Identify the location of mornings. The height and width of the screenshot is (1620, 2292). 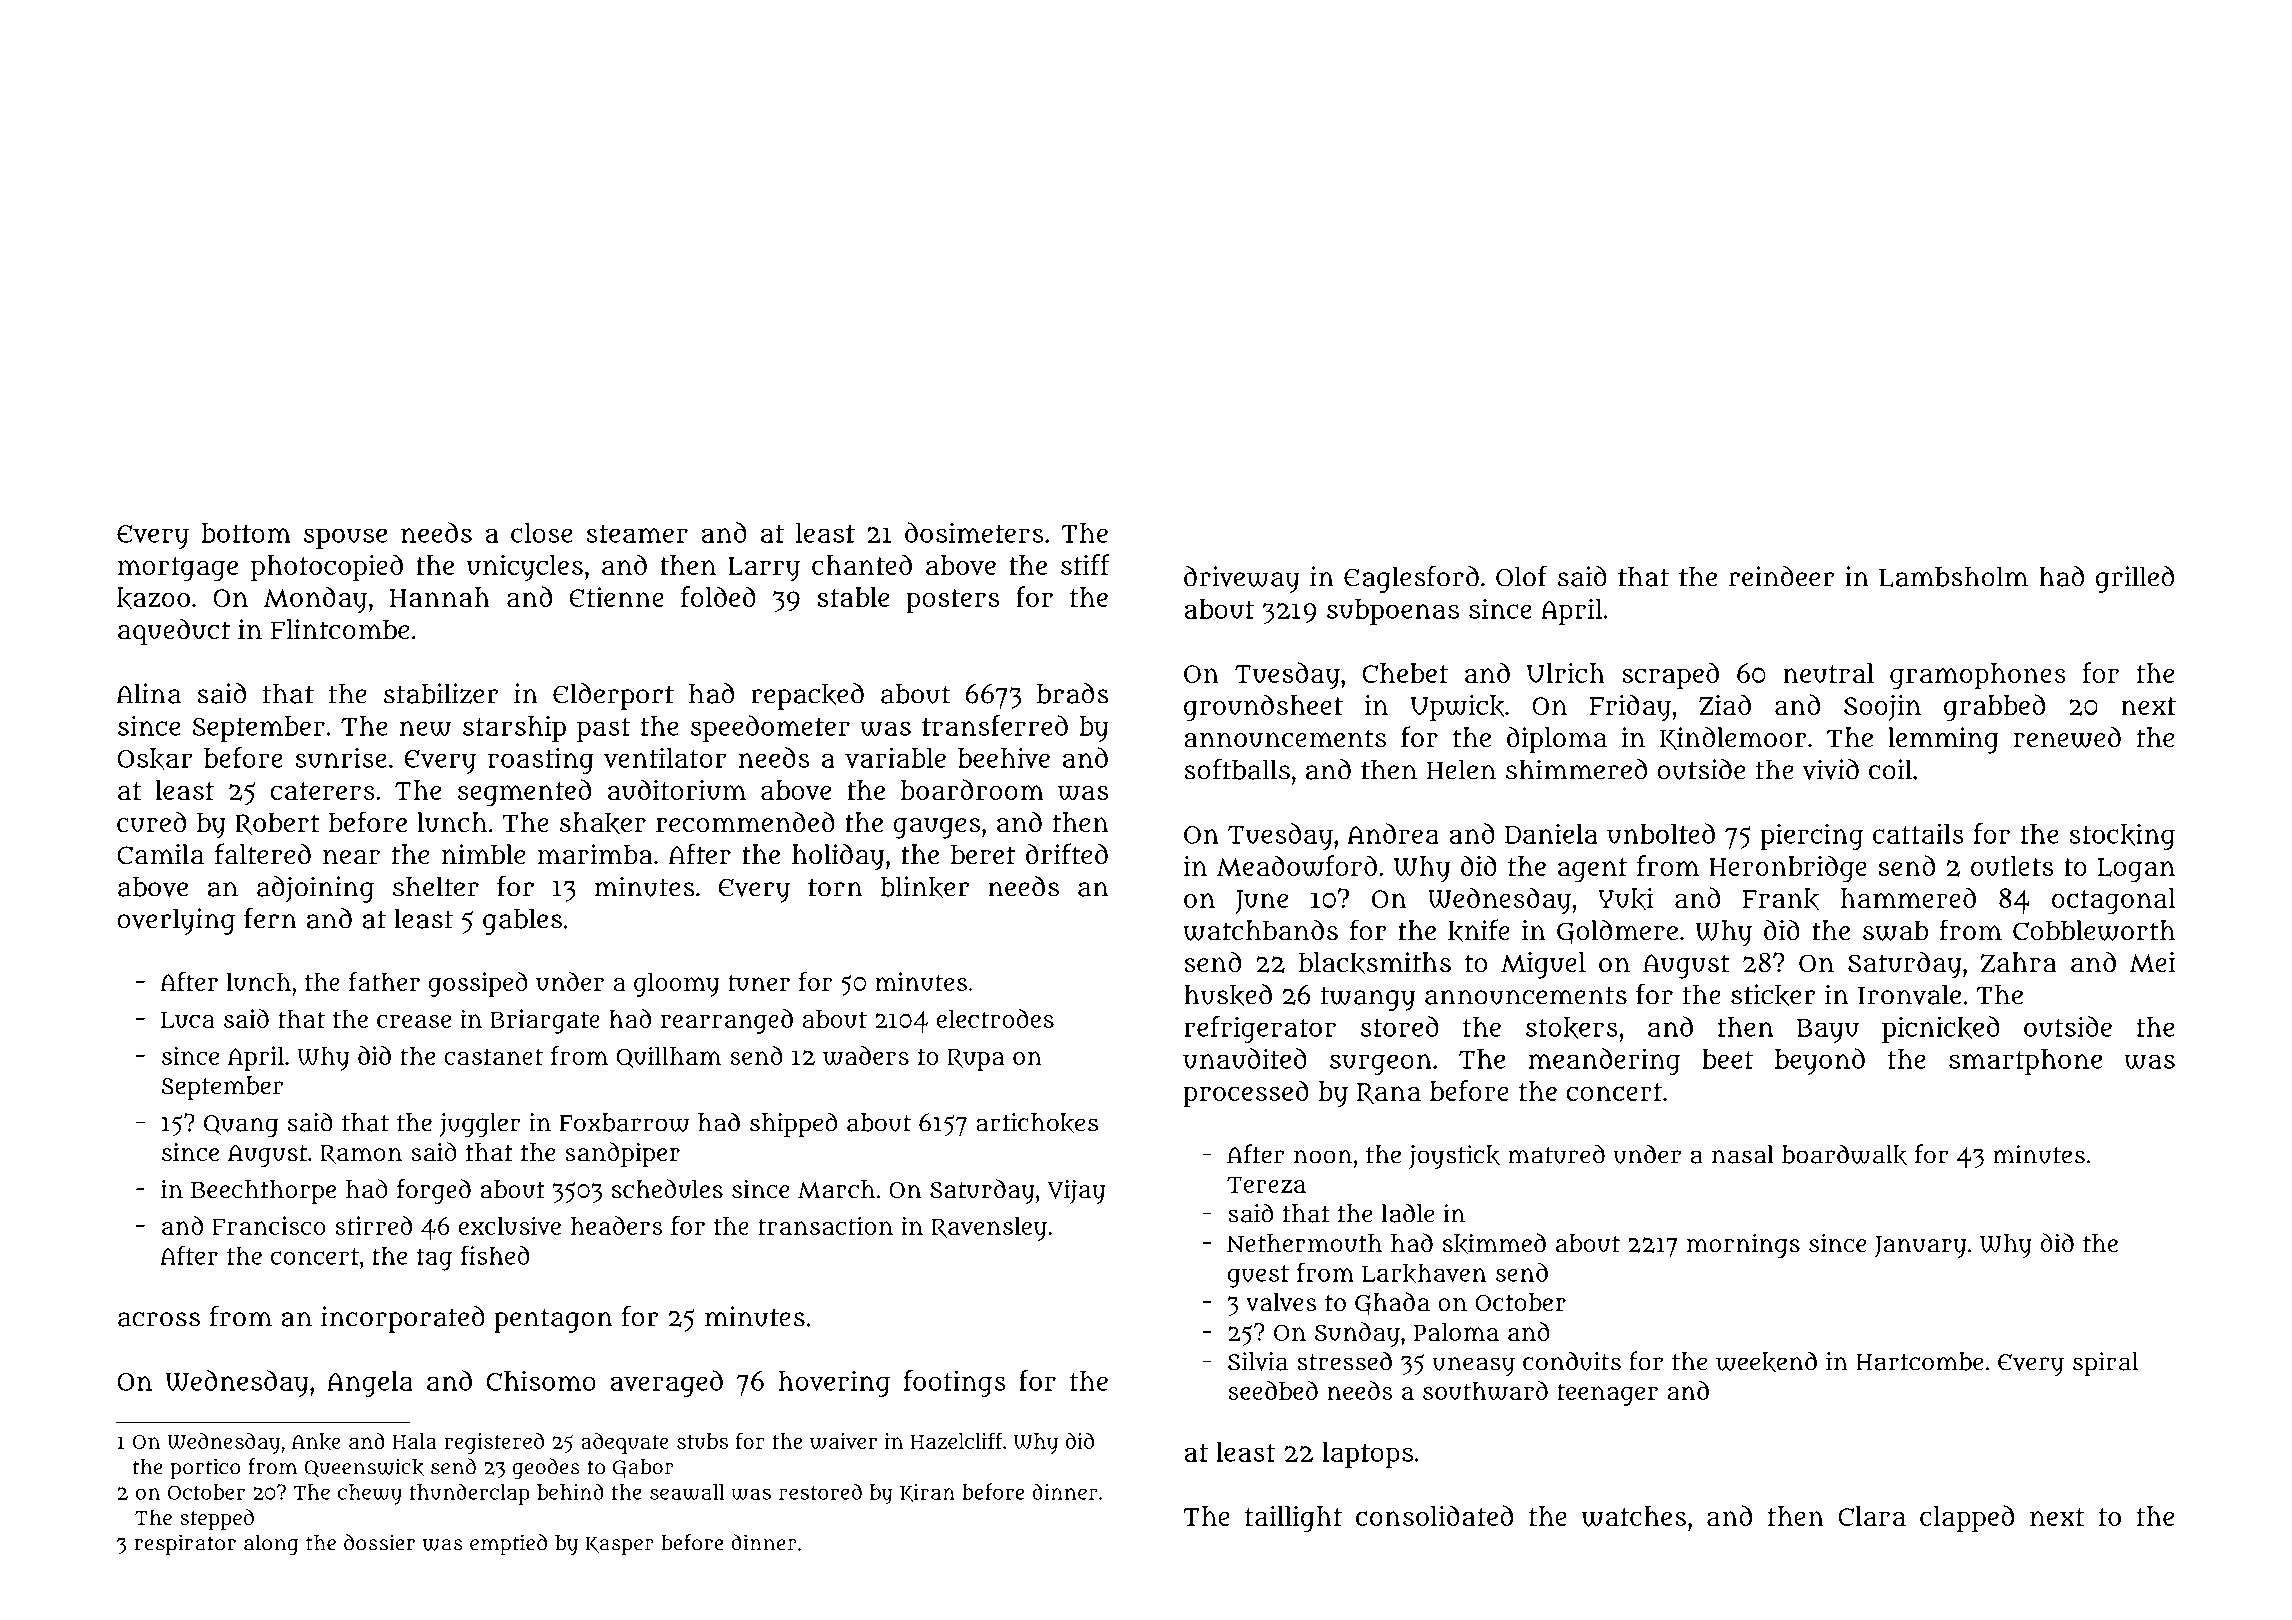
(1743, 1245).
